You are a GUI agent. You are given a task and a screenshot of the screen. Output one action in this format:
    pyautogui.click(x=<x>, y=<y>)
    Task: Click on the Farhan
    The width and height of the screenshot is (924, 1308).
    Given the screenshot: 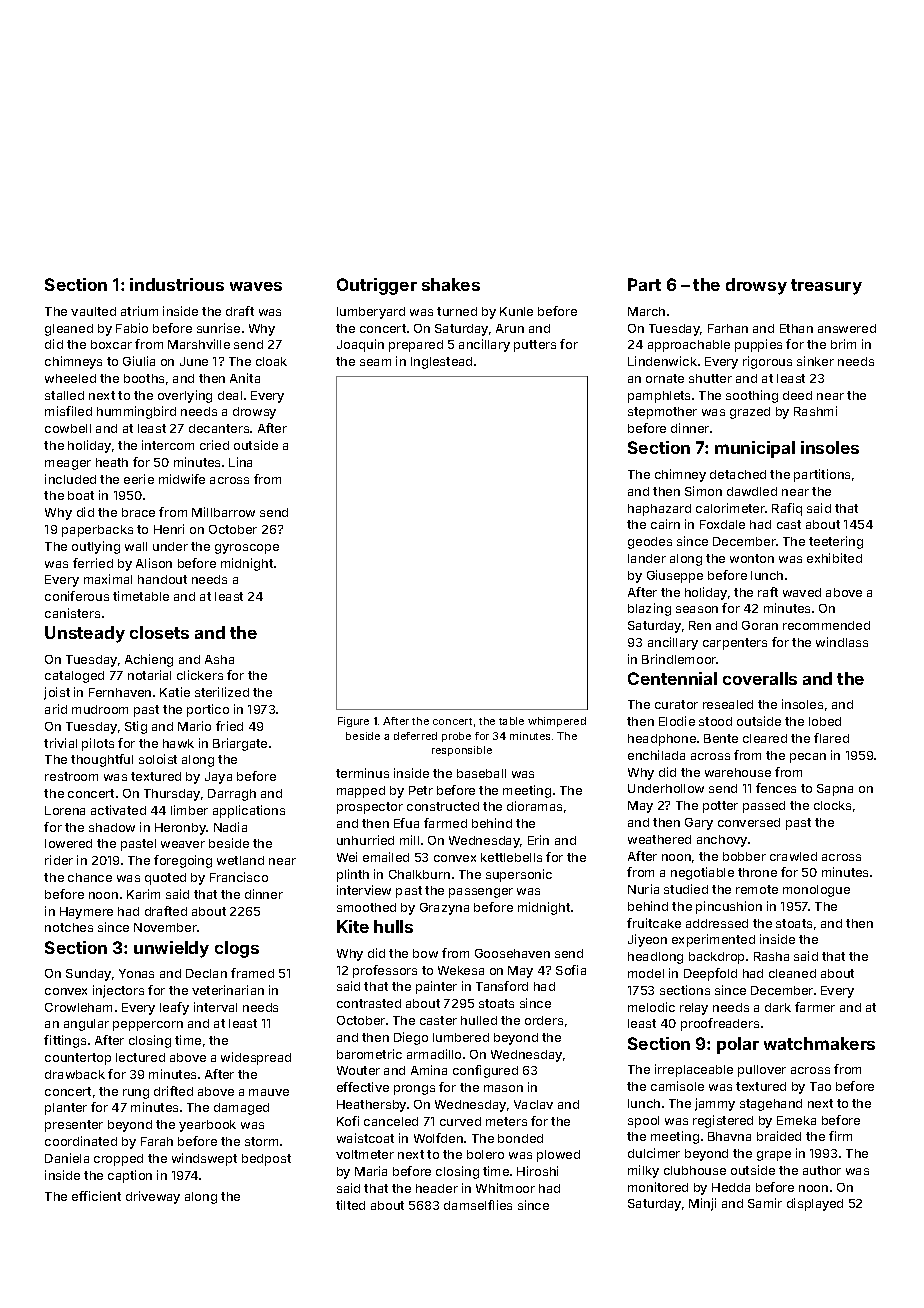 What is the action you would take?
    pyautogui.click(x=728, y=328)
